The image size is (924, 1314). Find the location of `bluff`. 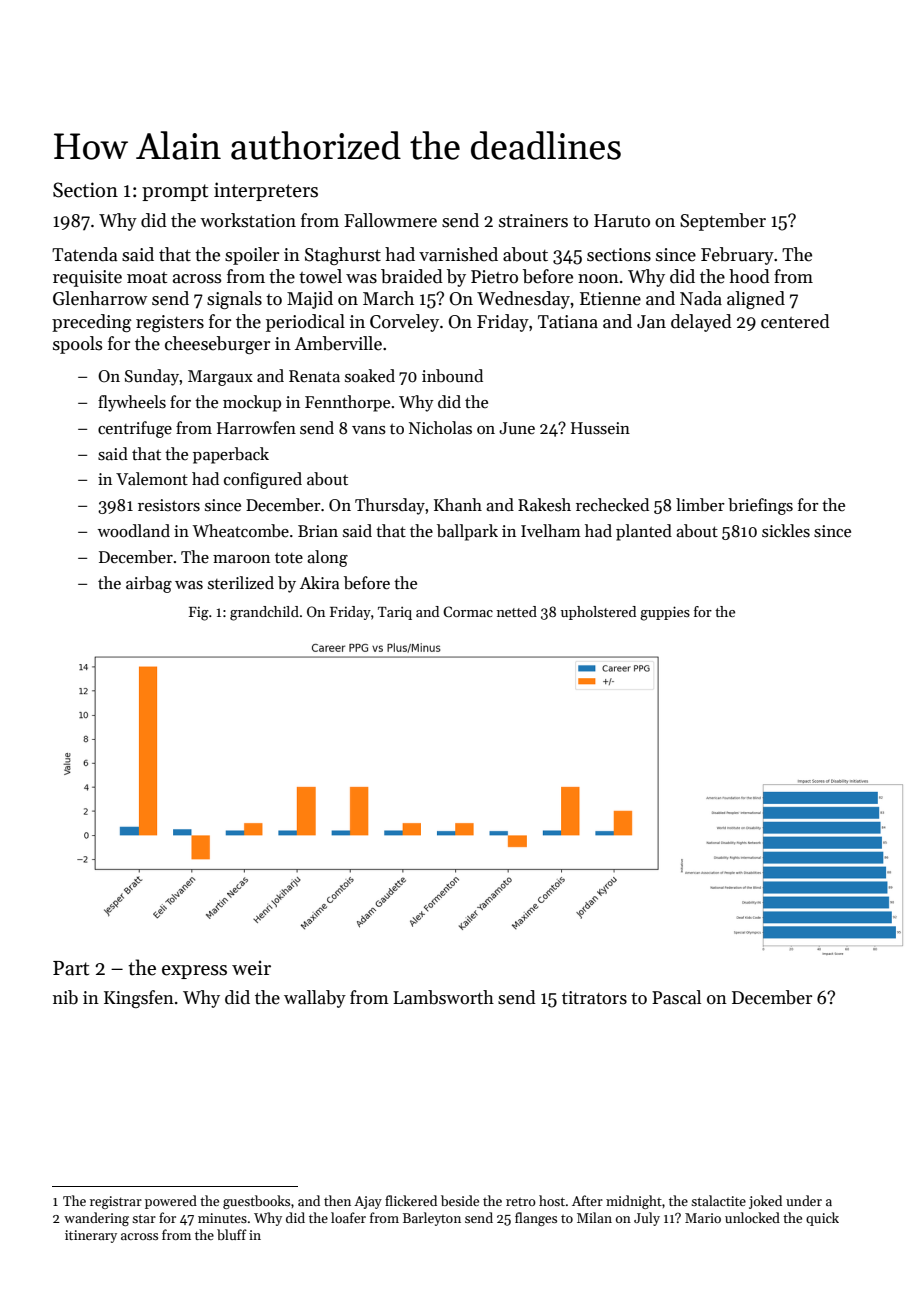

bluff is located at coordinates (232, 1234).
